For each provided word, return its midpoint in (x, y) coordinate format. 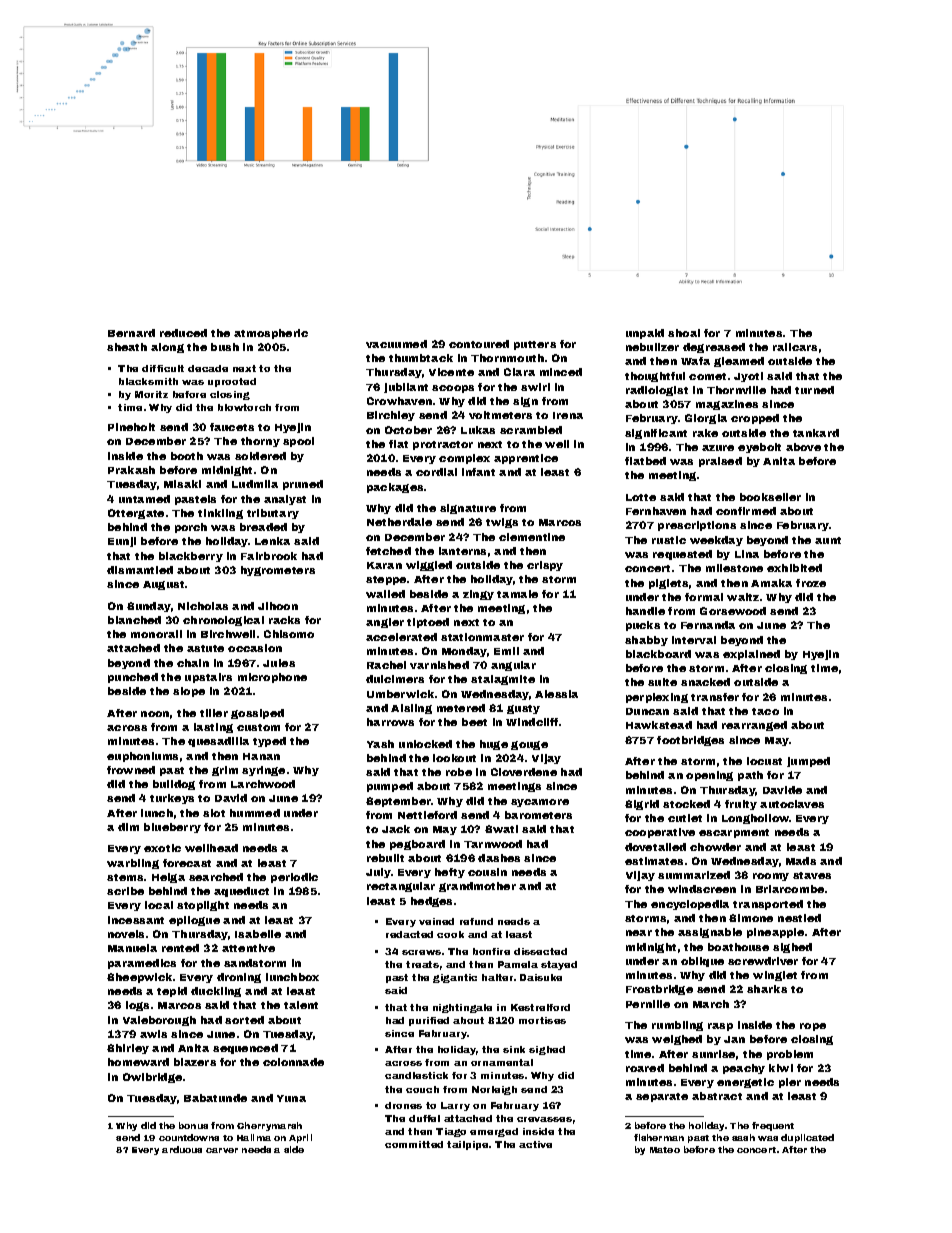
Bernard (131, 333)
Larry (455, 1106)
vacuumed (396, 344)
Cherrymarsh (269, 1126)
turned (814, 390)
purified (429, 1021)
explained (751, 655)
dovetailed (655, 847)
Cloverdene (524, 772)
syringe (263, 771)
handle (645, 611)
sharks (767, 989)
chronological (223, 621)
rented (180, 948)
